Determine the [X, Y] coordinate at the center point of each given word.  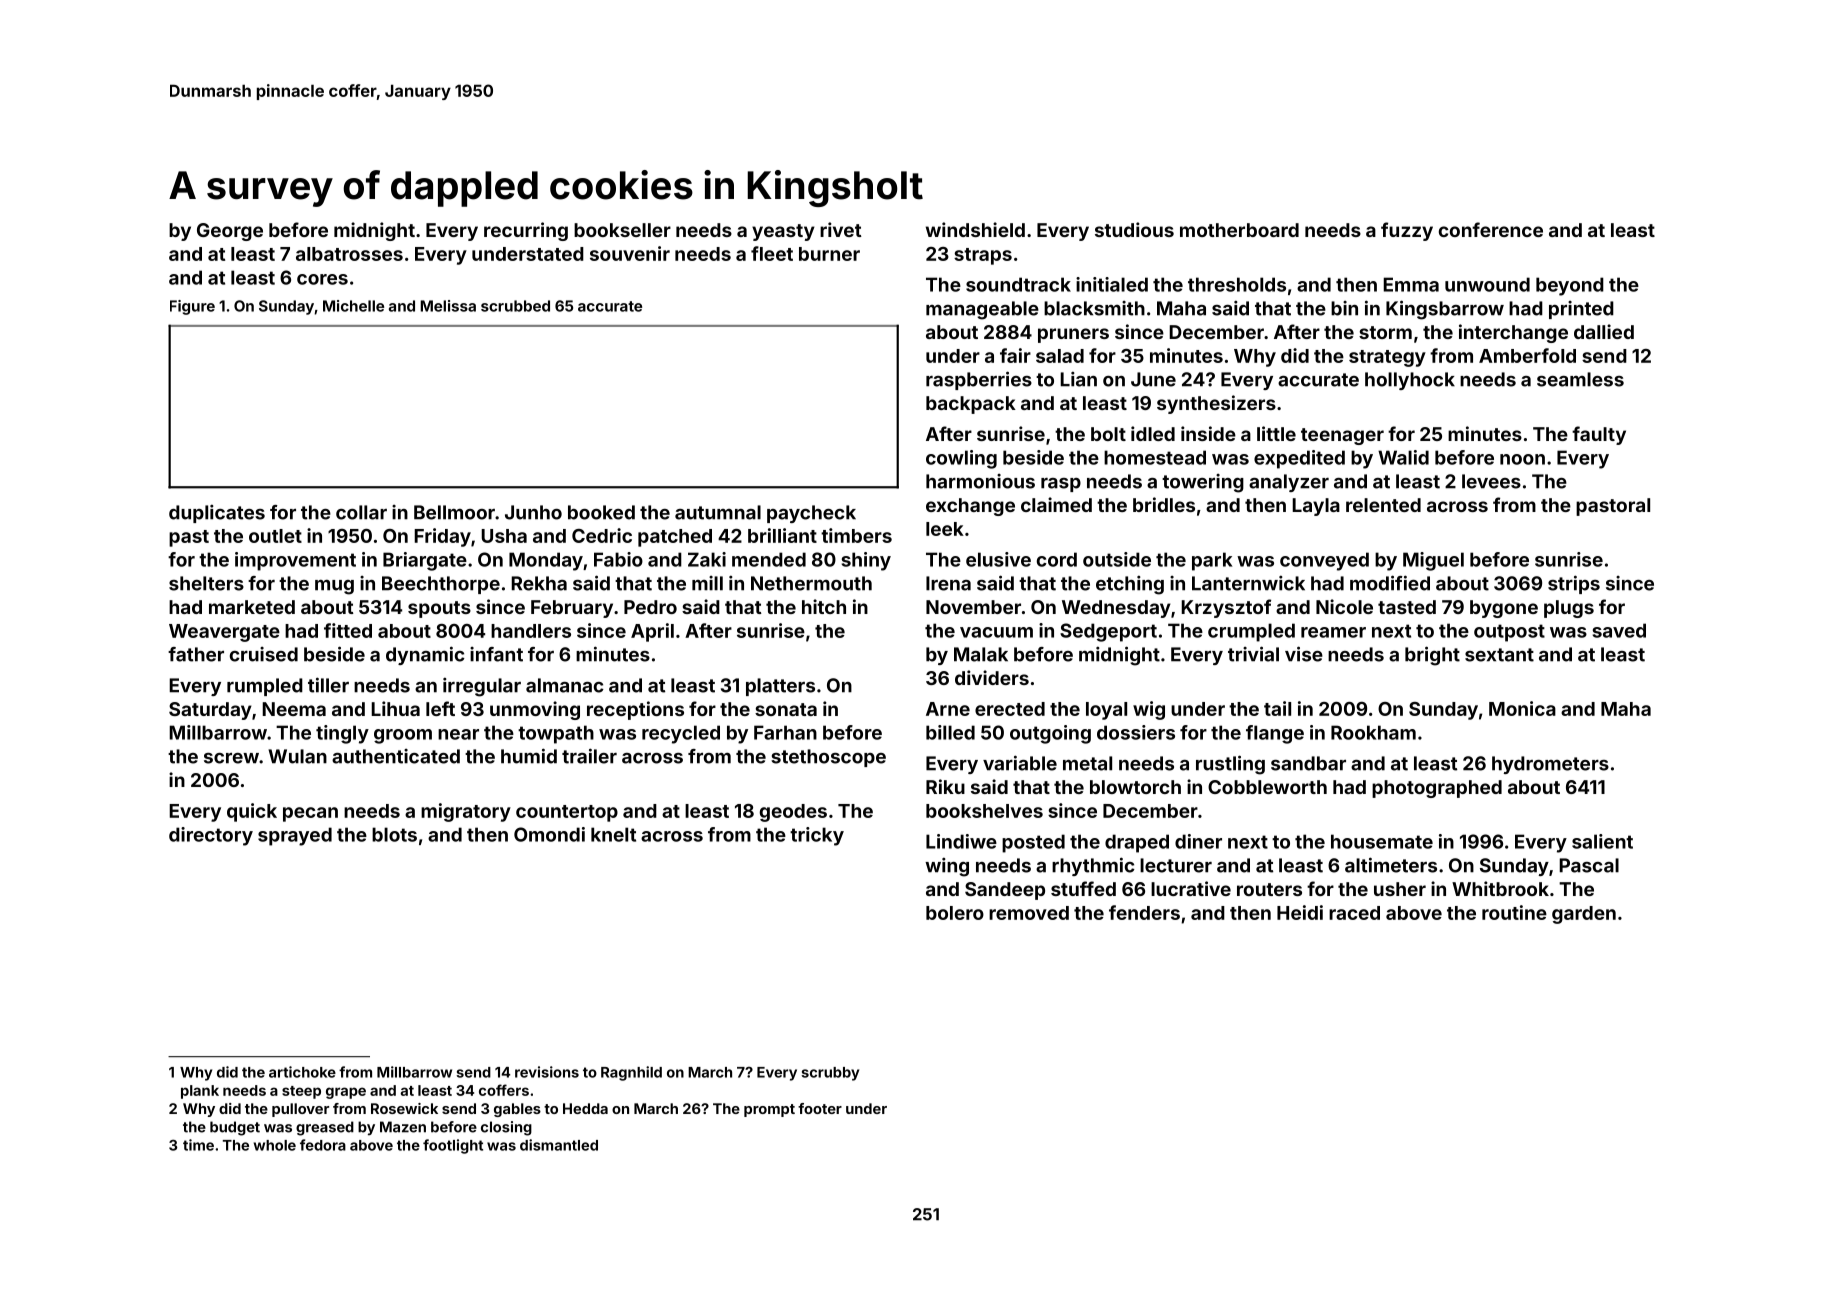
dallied [1604, 331]
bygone [1504, 609]
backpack [971, 405]
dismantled [559, 1145]
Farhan [785, 732]
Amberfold [1527, 355]
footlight [453, 1146]
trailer [589, 756]
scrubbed [515, 306]
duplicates [217, 514]
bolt [1108, 434]
